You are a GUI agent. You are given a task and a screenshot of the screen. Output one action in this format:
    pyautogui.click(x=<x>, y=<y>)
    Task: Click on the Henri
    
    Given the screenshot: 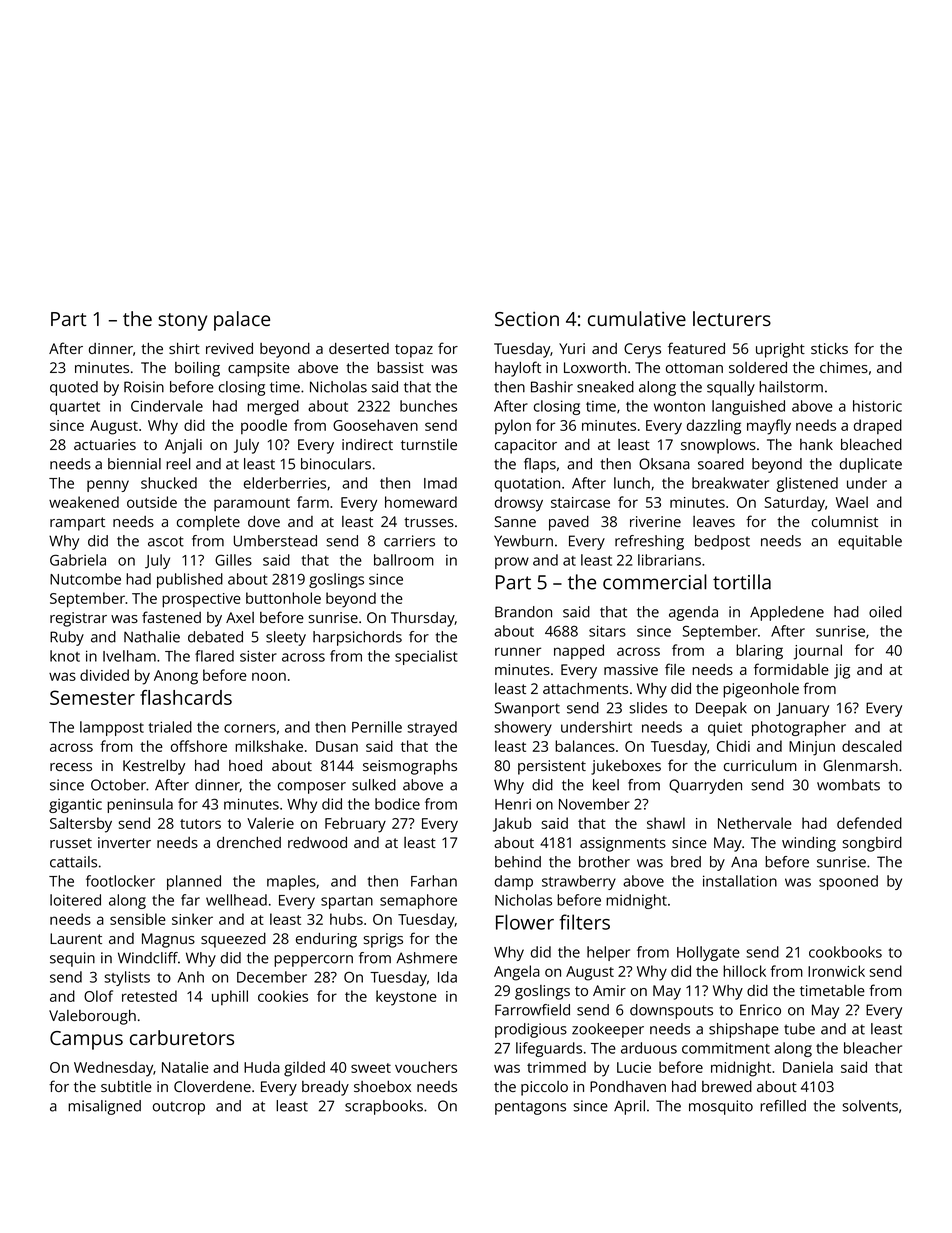 What is the action you would take?
    pyautogui.click(x=513, y=804)
